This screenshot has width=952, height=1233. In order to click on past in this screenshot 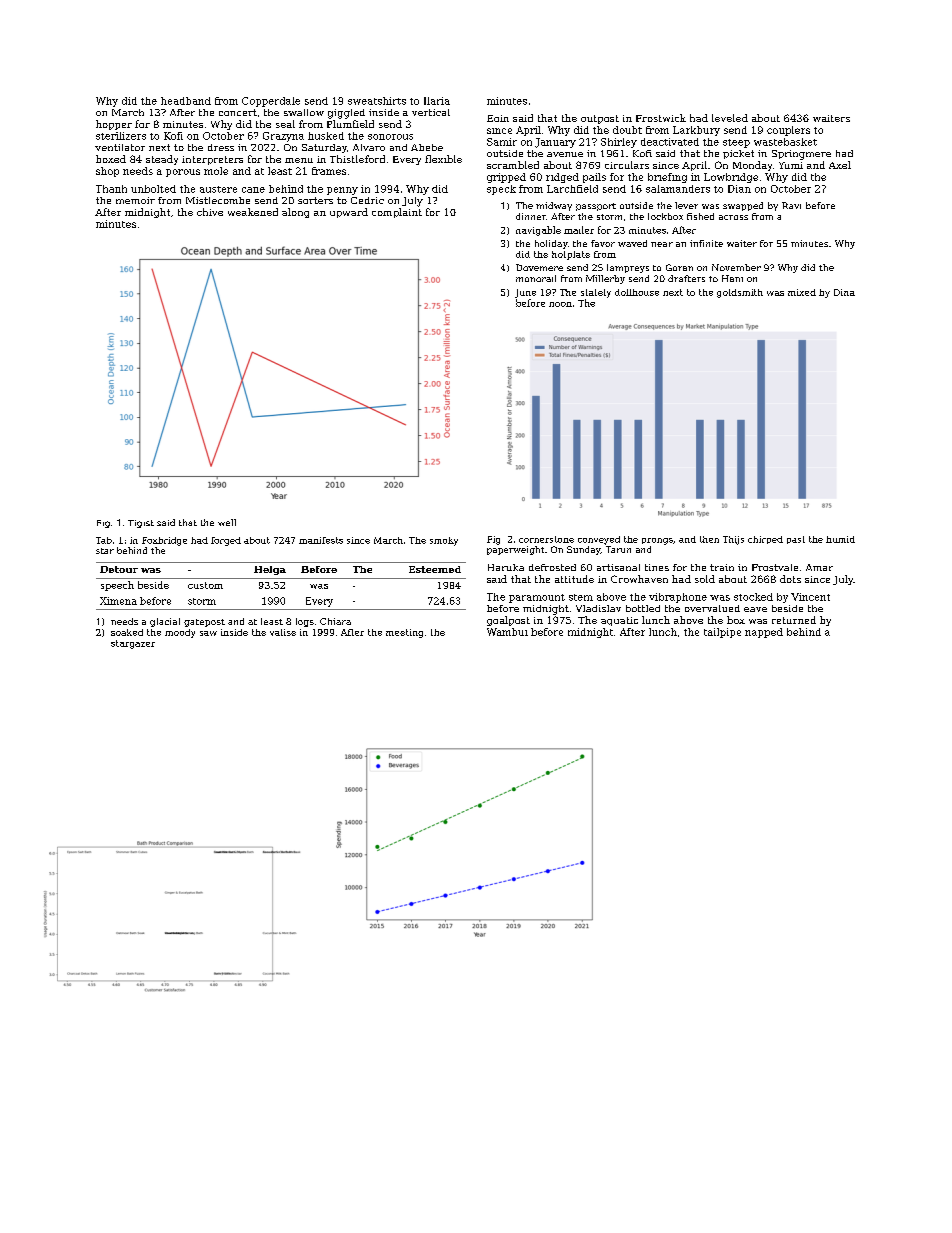, I will do `click(796, 540)`.
